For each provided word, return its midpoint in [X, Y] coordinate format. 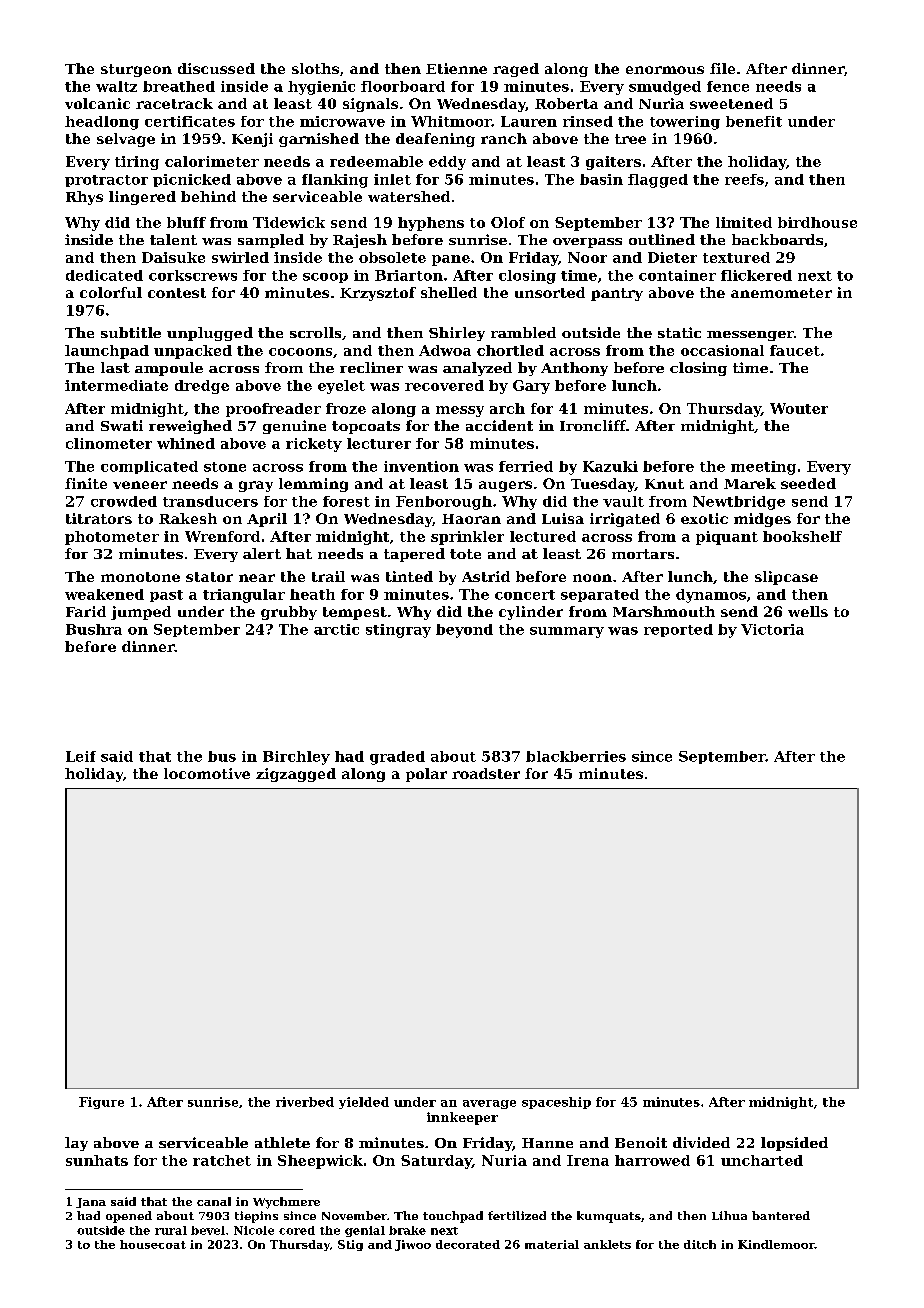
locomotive [207, 773]
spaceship [556, 1103]
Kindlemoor [776, 1244]
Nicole [254, 1230]
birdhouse [817, 222]
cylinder [531, 613]
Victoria [772, 629]
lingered [142, 198]
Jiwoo [413, 1245]
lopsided [794, 1144]
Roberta [566, 103]
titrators [99, 518]
